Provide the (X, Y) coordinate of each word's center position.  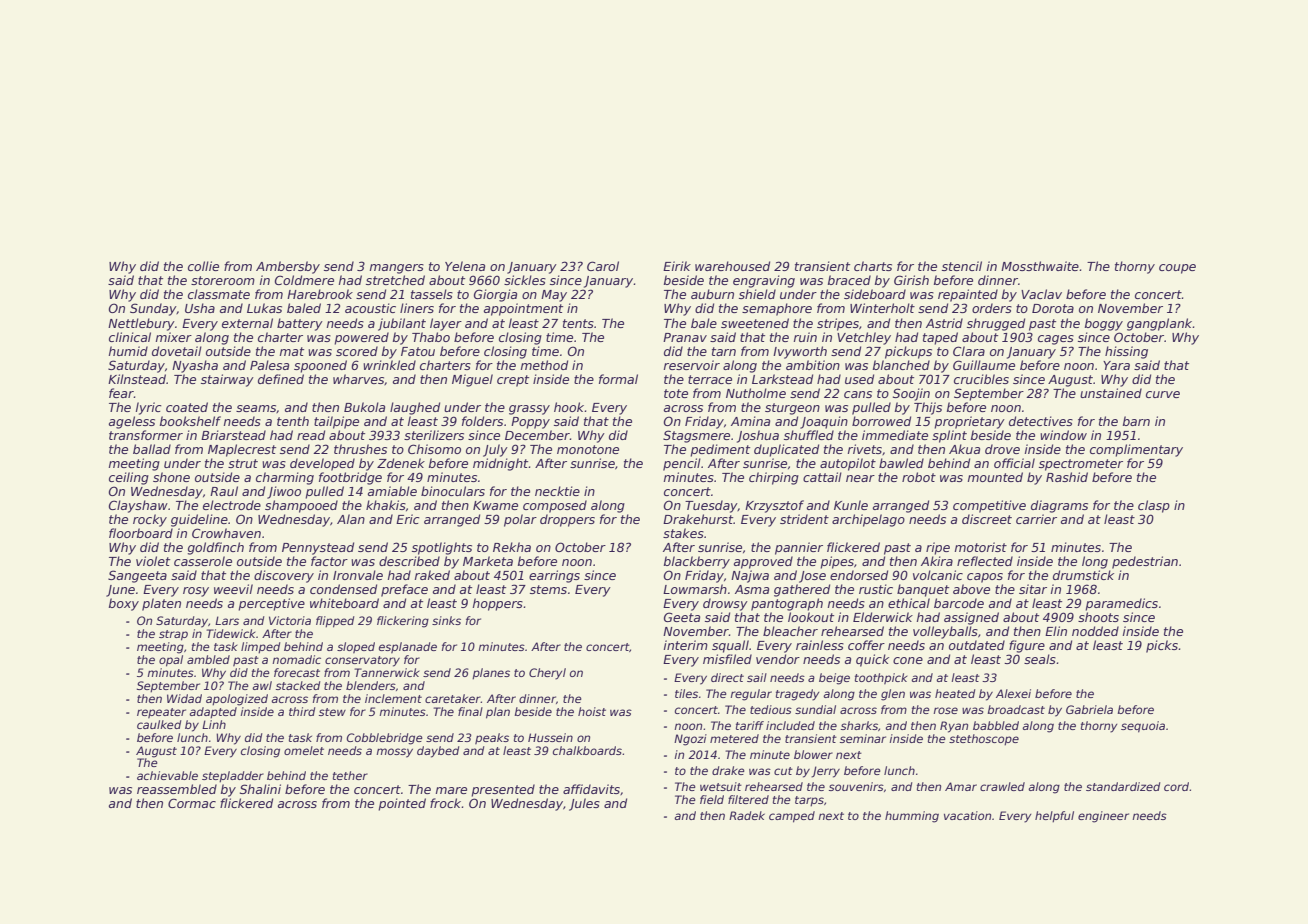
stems (548, 589)
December (537, 435)
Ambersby (288, 267)
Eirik (677, 266)
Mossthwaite (1040, 266)
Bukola (364, 407)
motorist (981, 547)
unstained (1111, 393)
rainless (820, 645)
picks (1162, 646)
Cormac (192, 803)
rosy (196, 592)
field (712, 799)
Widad (184, 698)
